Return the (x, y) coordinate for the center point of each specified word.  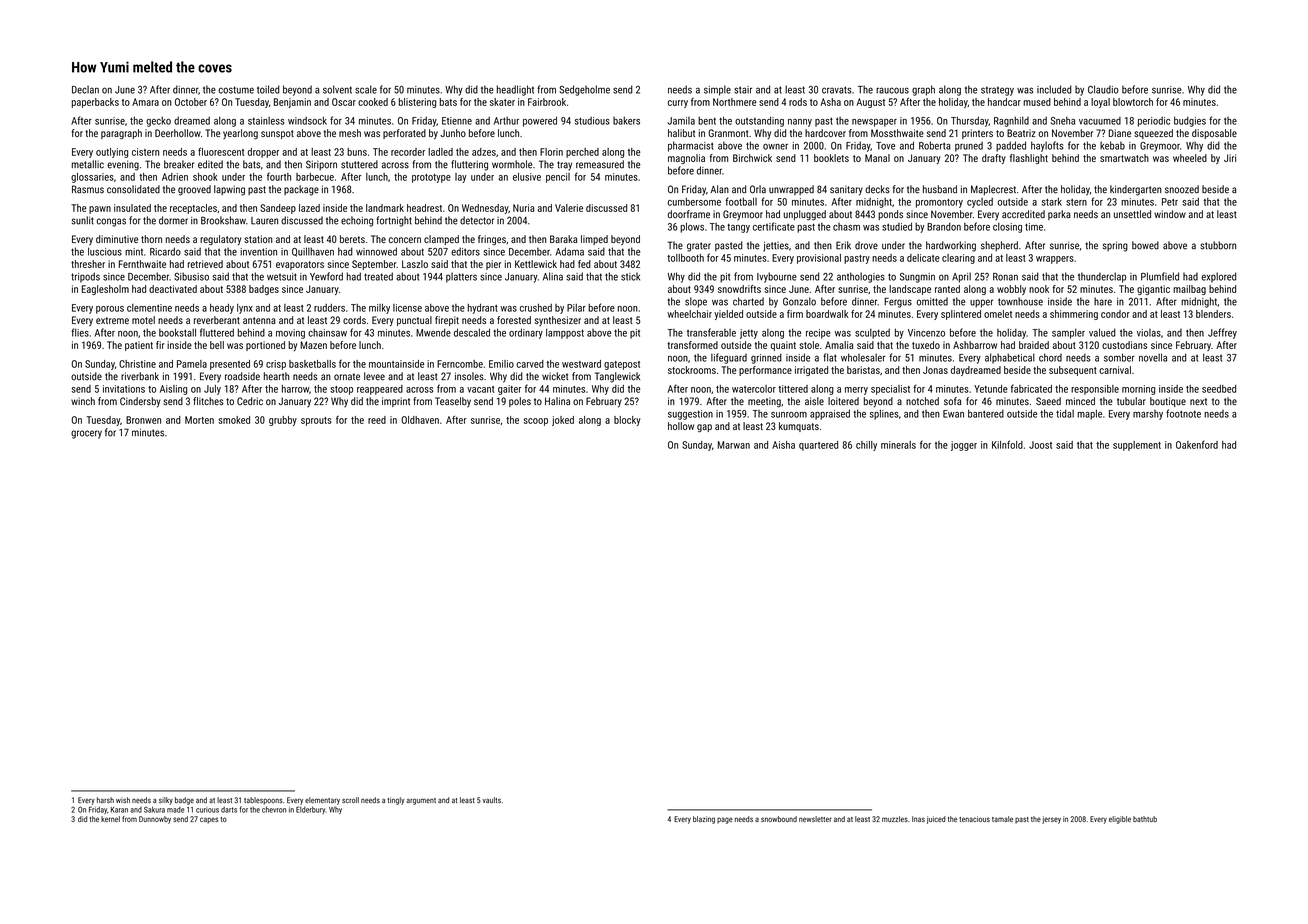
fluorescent (221, 151)
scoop (536, 422)
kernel (110, 819)
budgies (1190, 121)
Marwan (734, 445)
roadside (242, 376)
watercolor (754, 389)
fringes (492, 240)
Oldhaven (420, 420)
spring (1115, 246)
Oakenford (1197, 444)
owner (775, 146)
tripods (85, 277)
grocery (86, 434)
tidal (1065, 413)
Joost (1040, 445)
